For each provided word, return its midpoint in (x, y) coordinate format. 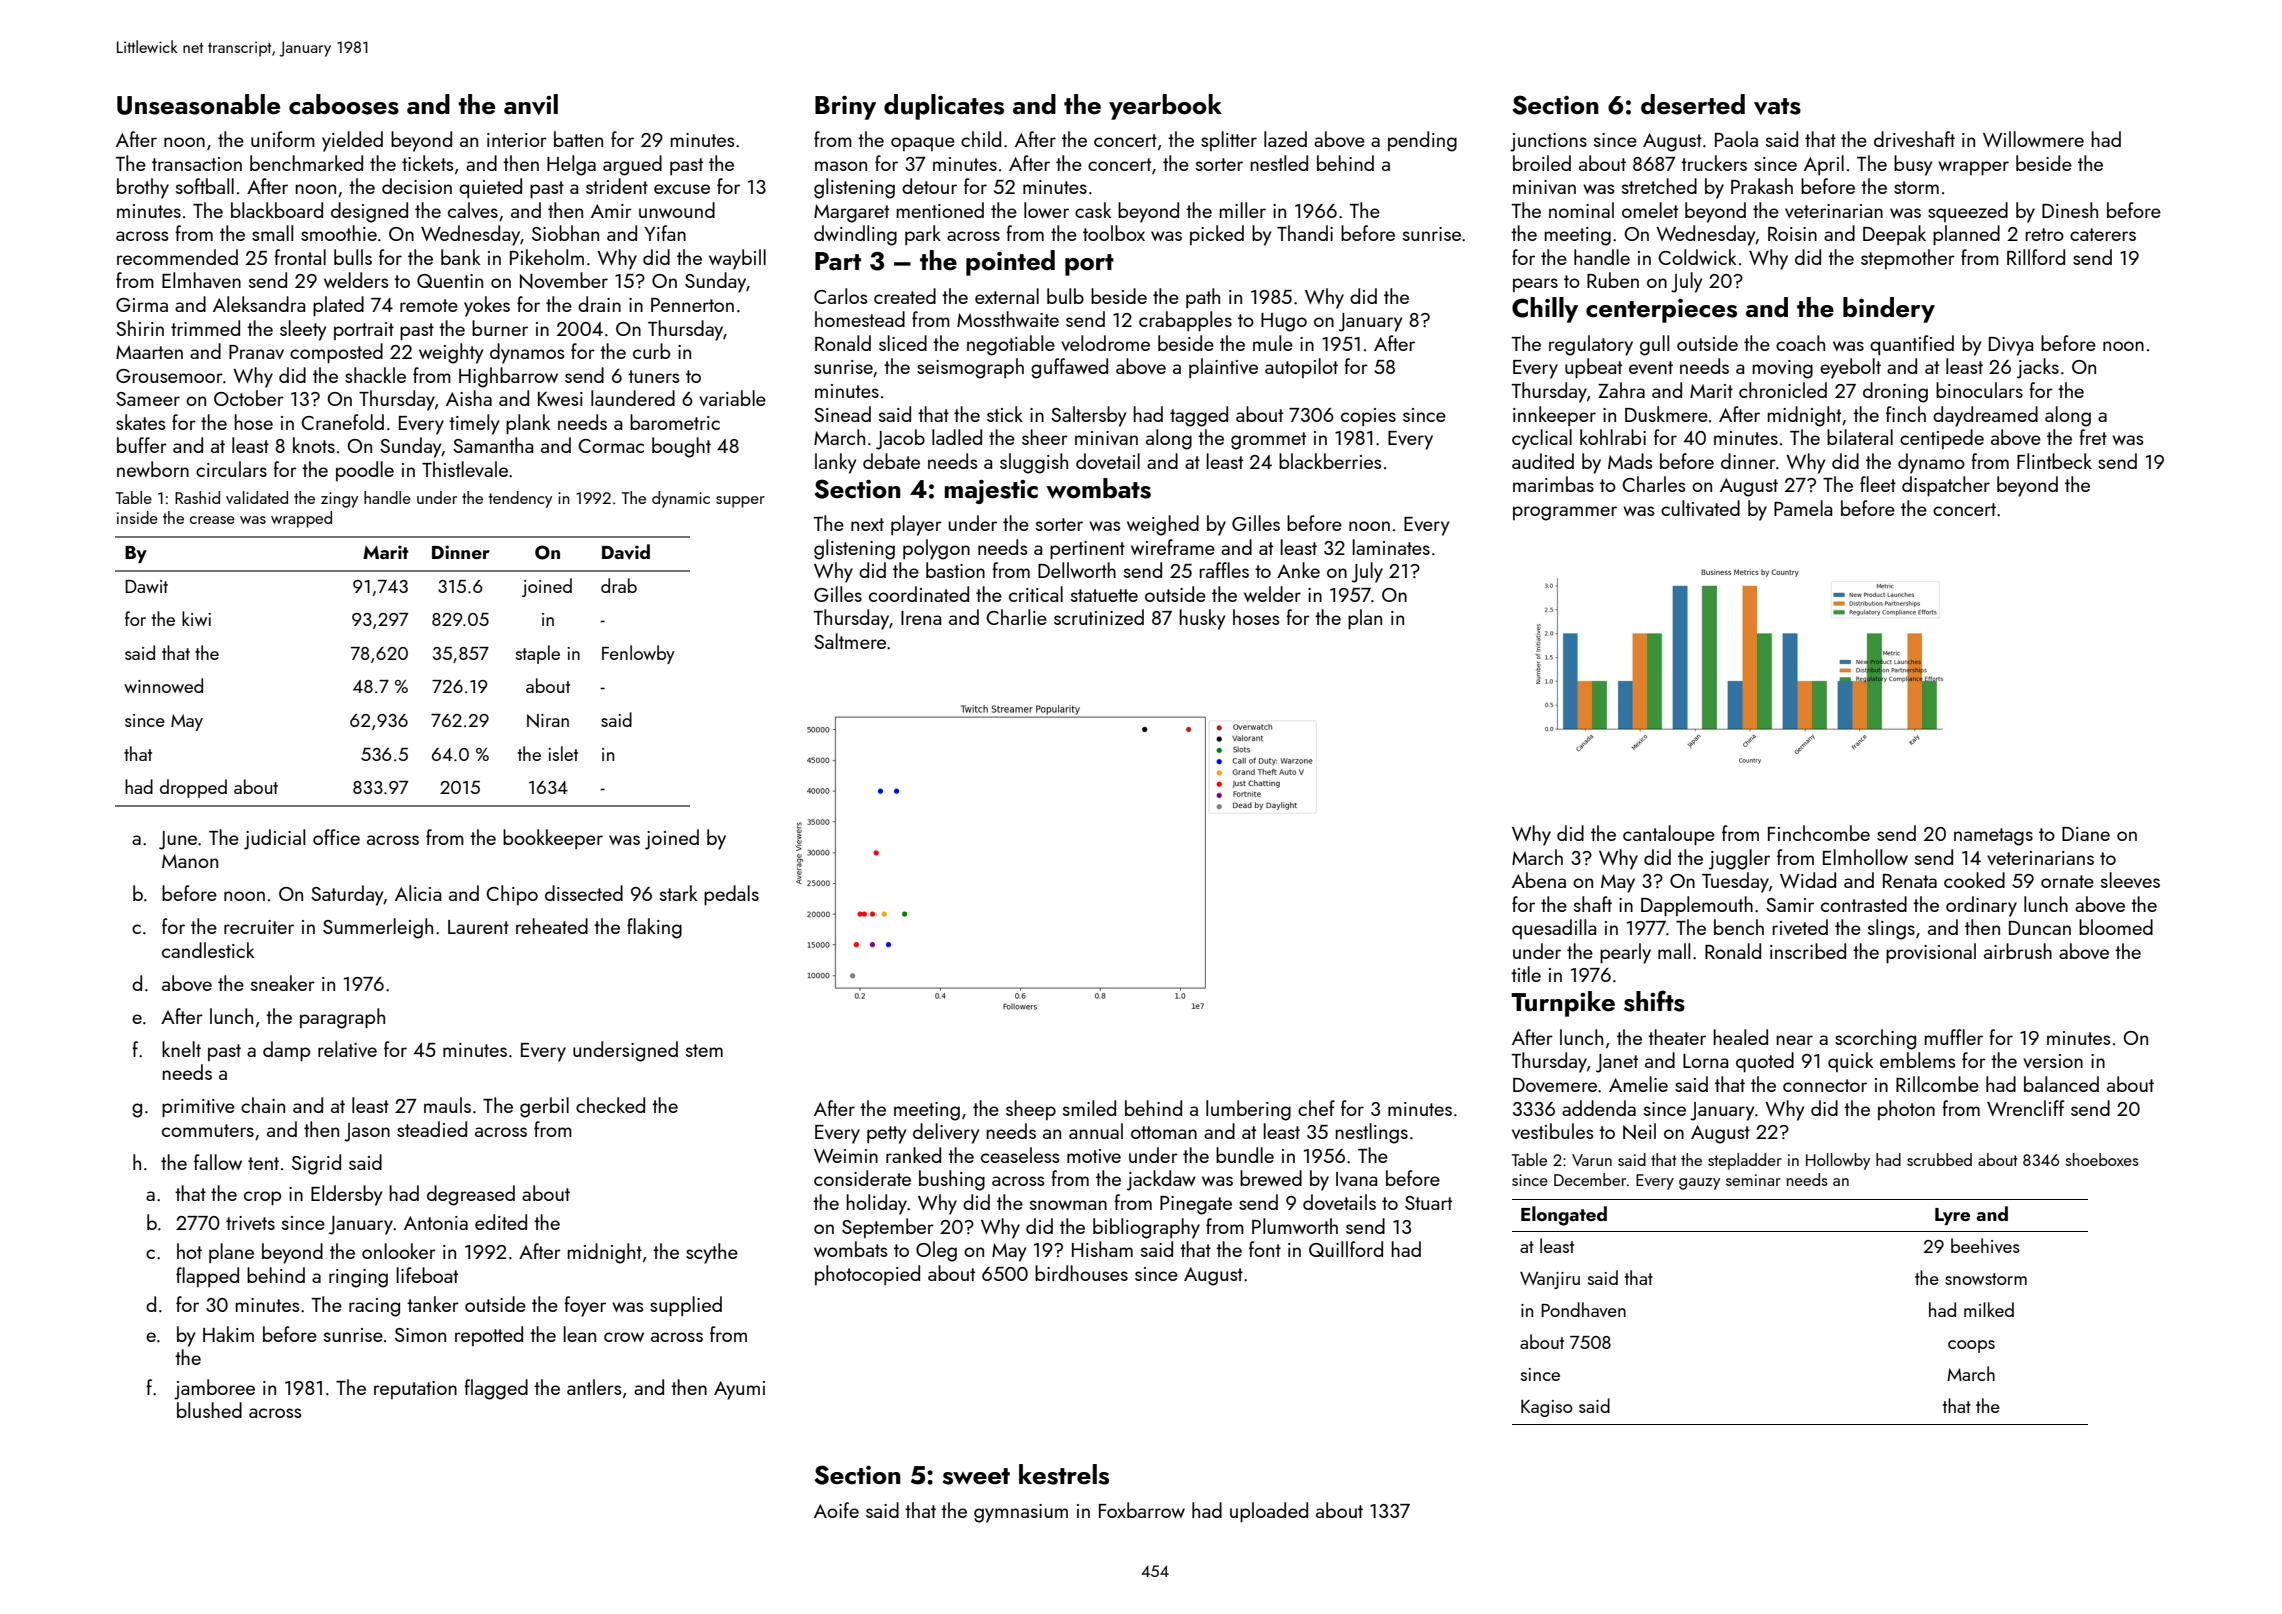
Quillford (1346, 1249)
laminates (1391, 547)
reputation (415, 1390)
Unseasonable (198, 104)
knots (314, 445)
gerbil (544, 1107)
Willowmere (2033, 139)
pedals (731, 895)
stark (679, 893)
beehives (1985, 1245)
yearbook (1165, 107)
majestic (991, 492)
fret (2093, 437)
